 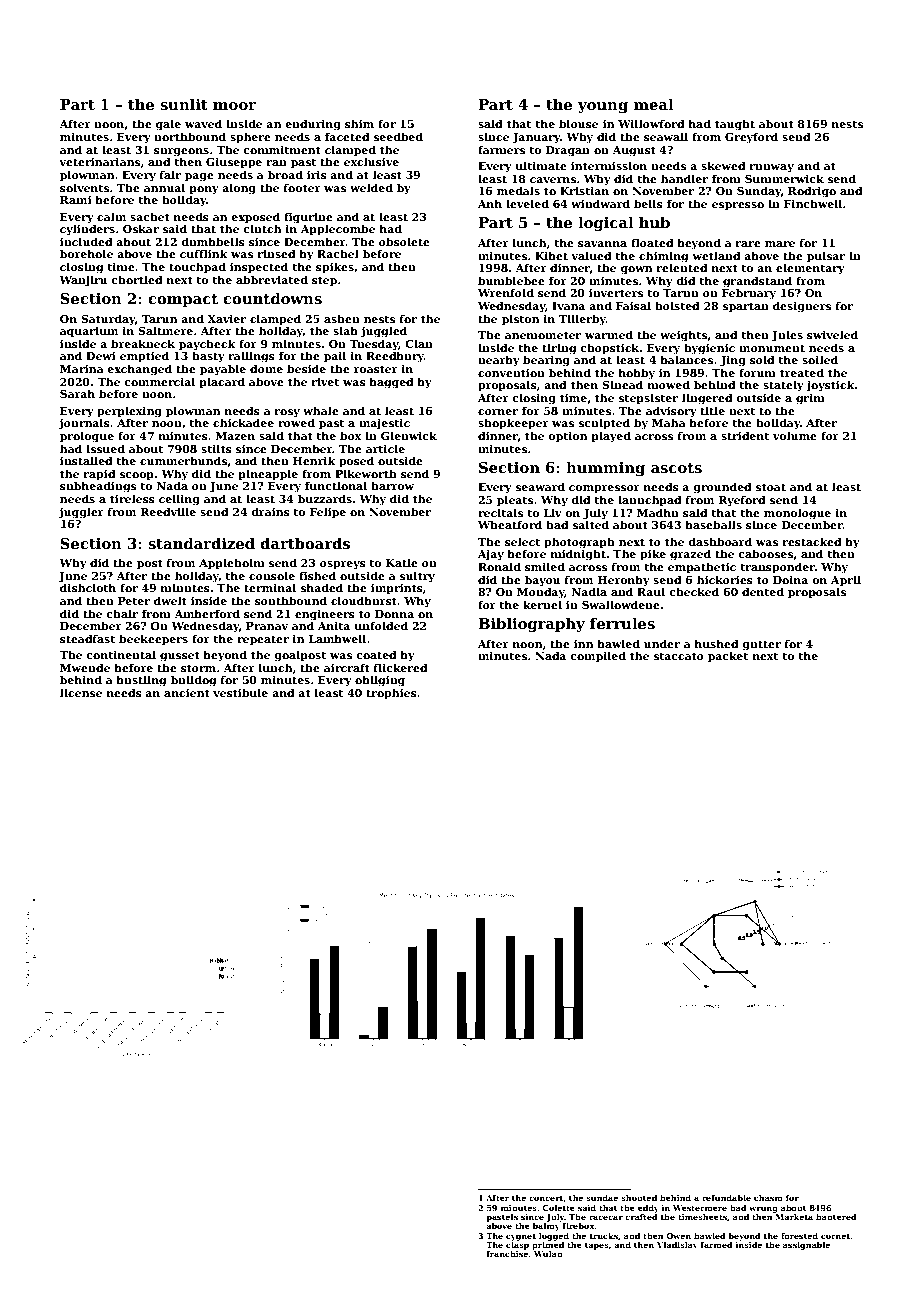 I want to click on sunlit, so click(x=184, y=104).
